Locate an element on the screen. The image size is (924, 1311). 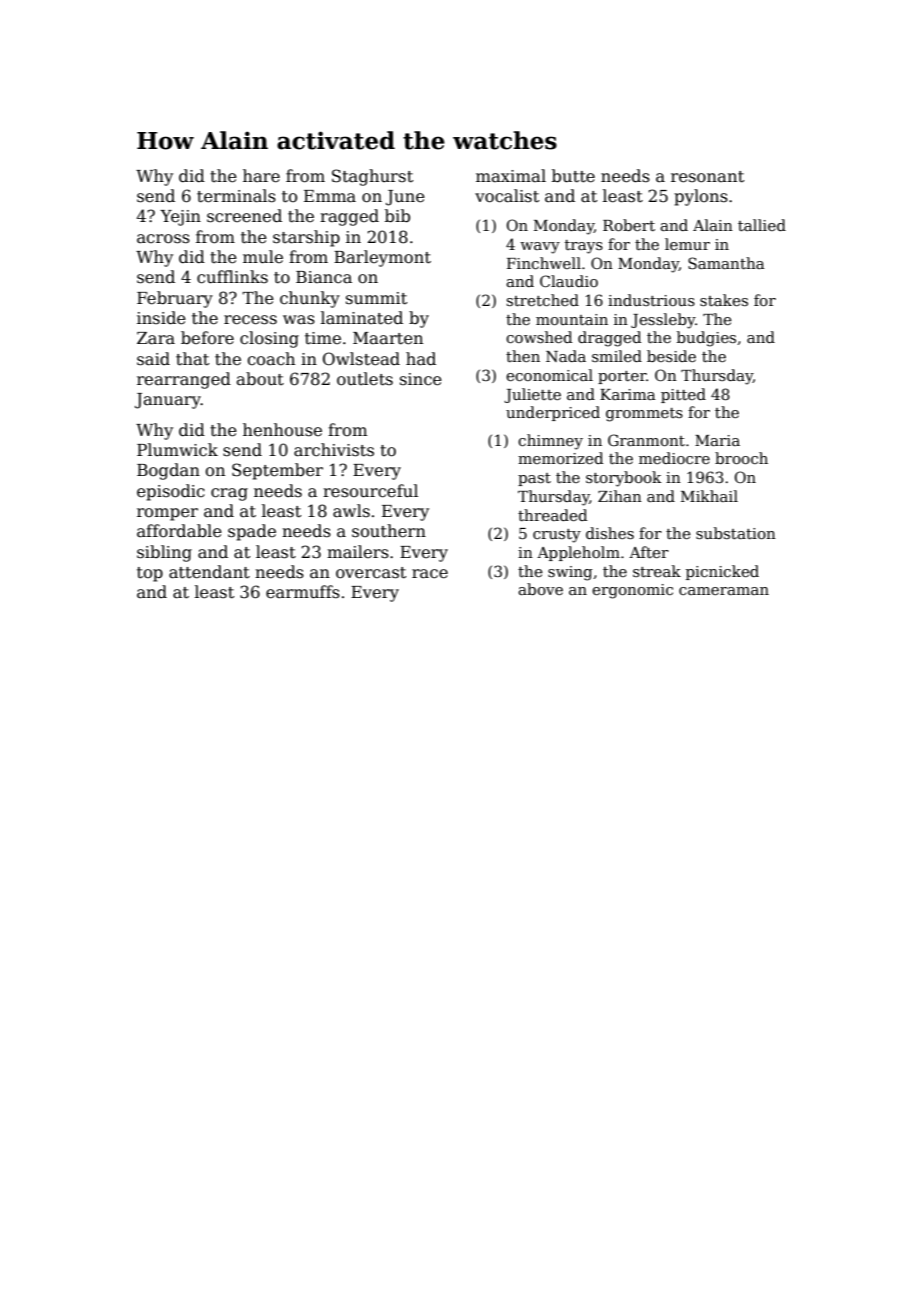
Juliette is located at coordinates (532, 395).
